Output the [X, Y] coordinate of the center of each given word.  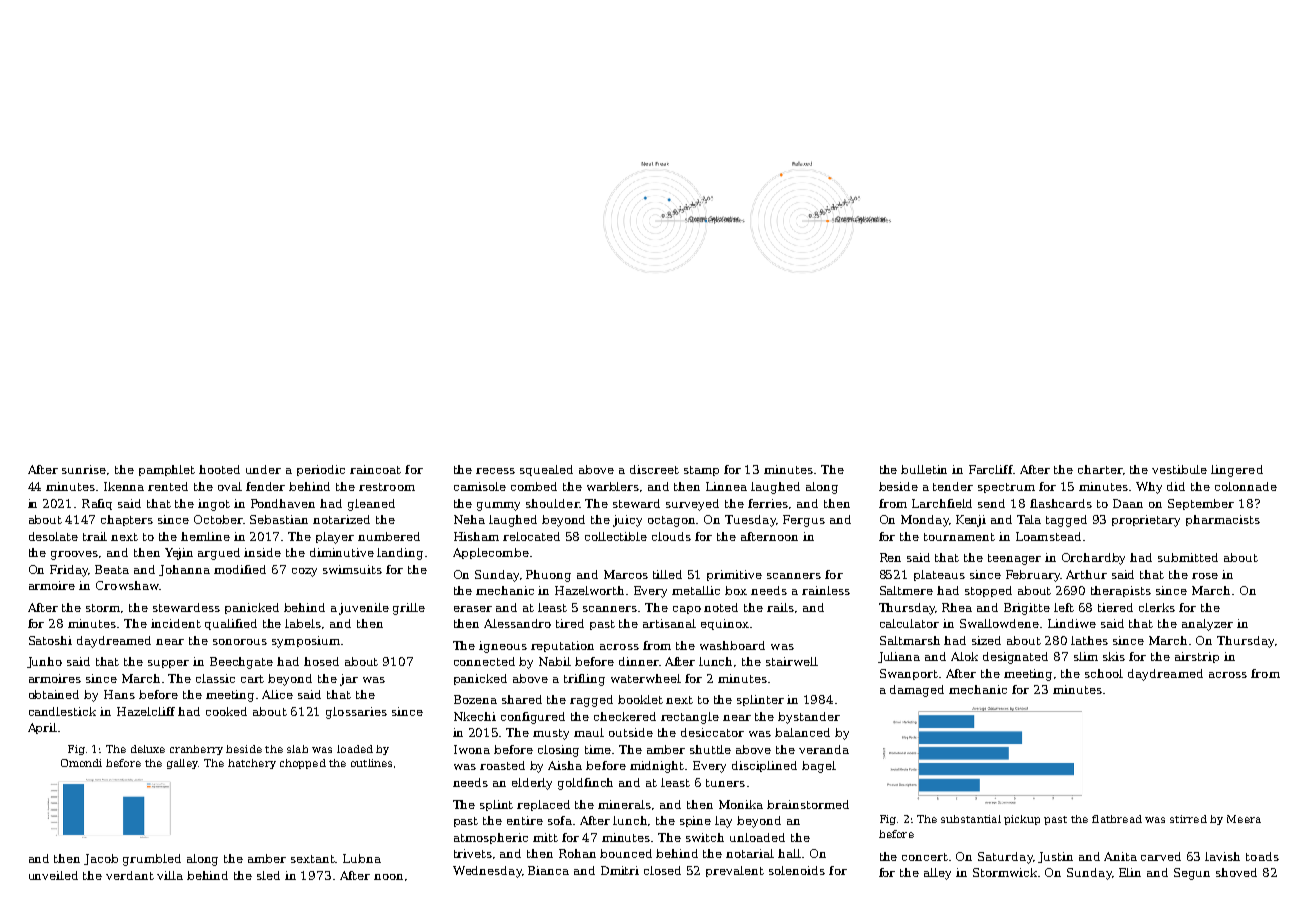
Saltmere [906, 590]
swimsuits [352, 569]
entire [525, 820]
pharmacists [1223, 520]
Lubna [362, 858]
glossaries [356, 713]
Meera [1244, 819]
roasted [502, 765]
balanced [802, 732]
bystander [809, 718]
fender [265, 486]
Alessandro [517, 623]
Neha [469, 519]
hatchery [252, 764]
